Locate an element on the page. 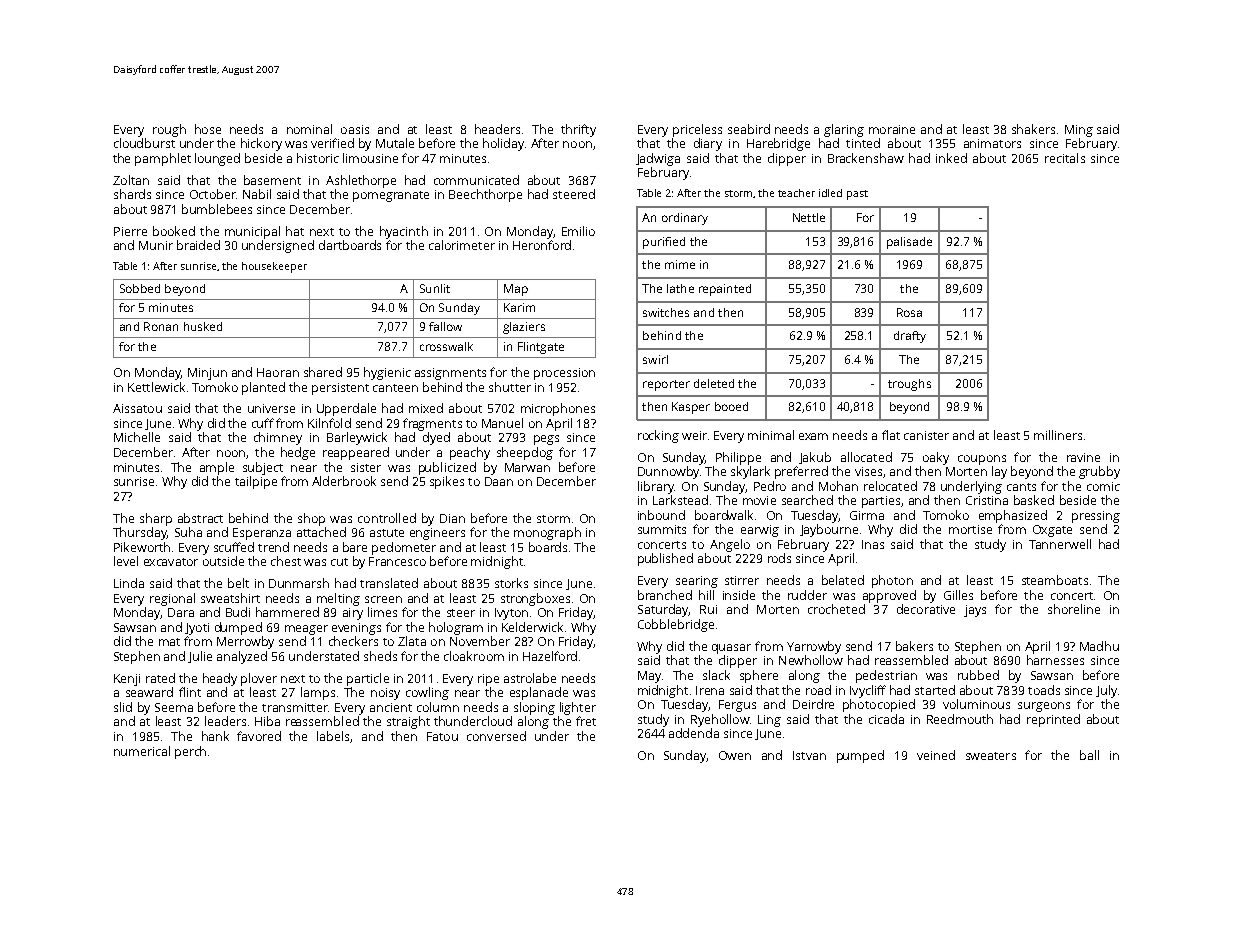 The height and width of the page is (952, 1233). hose is located at coordinates (208, 129).
